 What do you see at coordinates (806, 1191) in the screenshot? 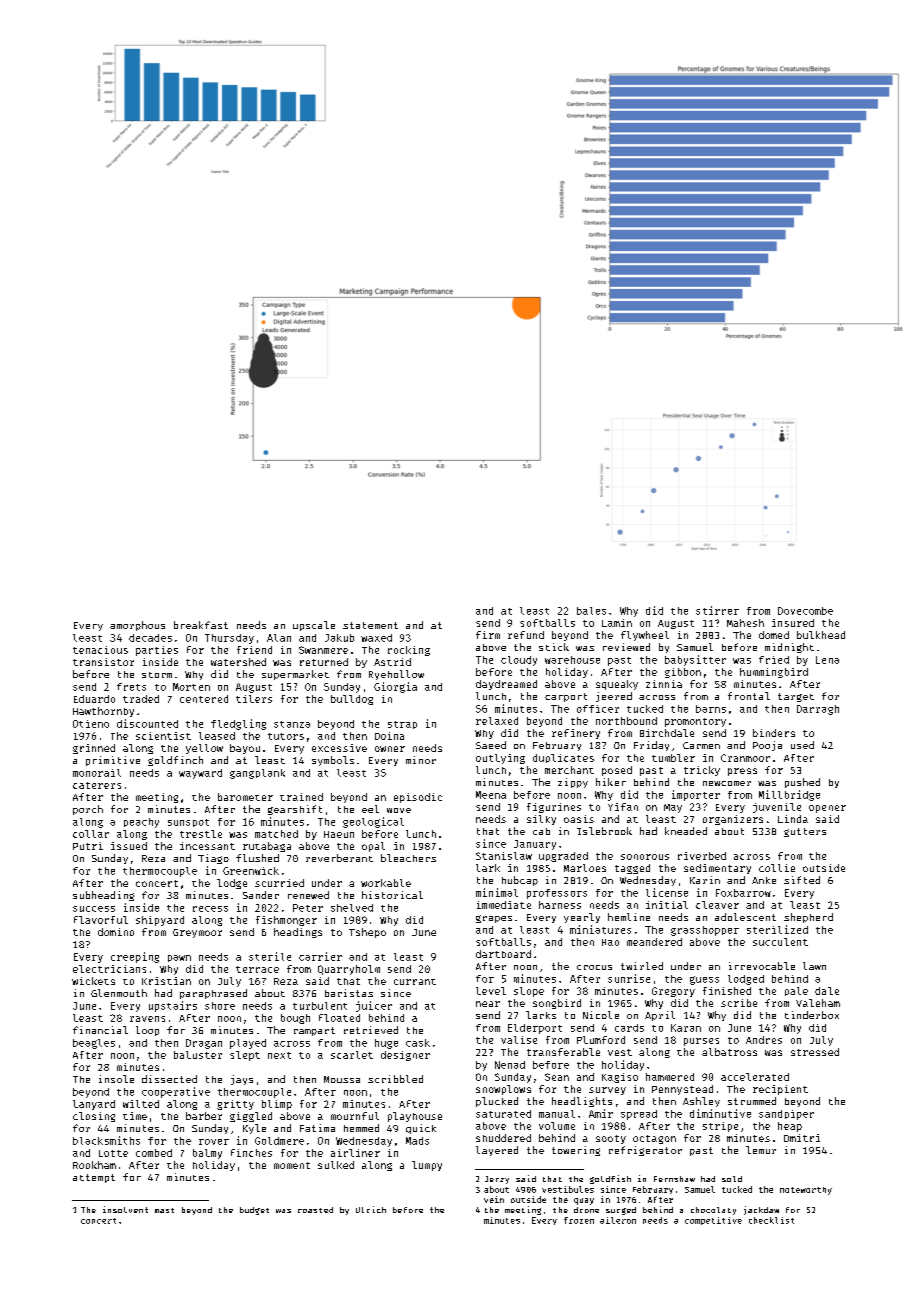
I see `noteworthy` at bounding box center [806, 1191].
